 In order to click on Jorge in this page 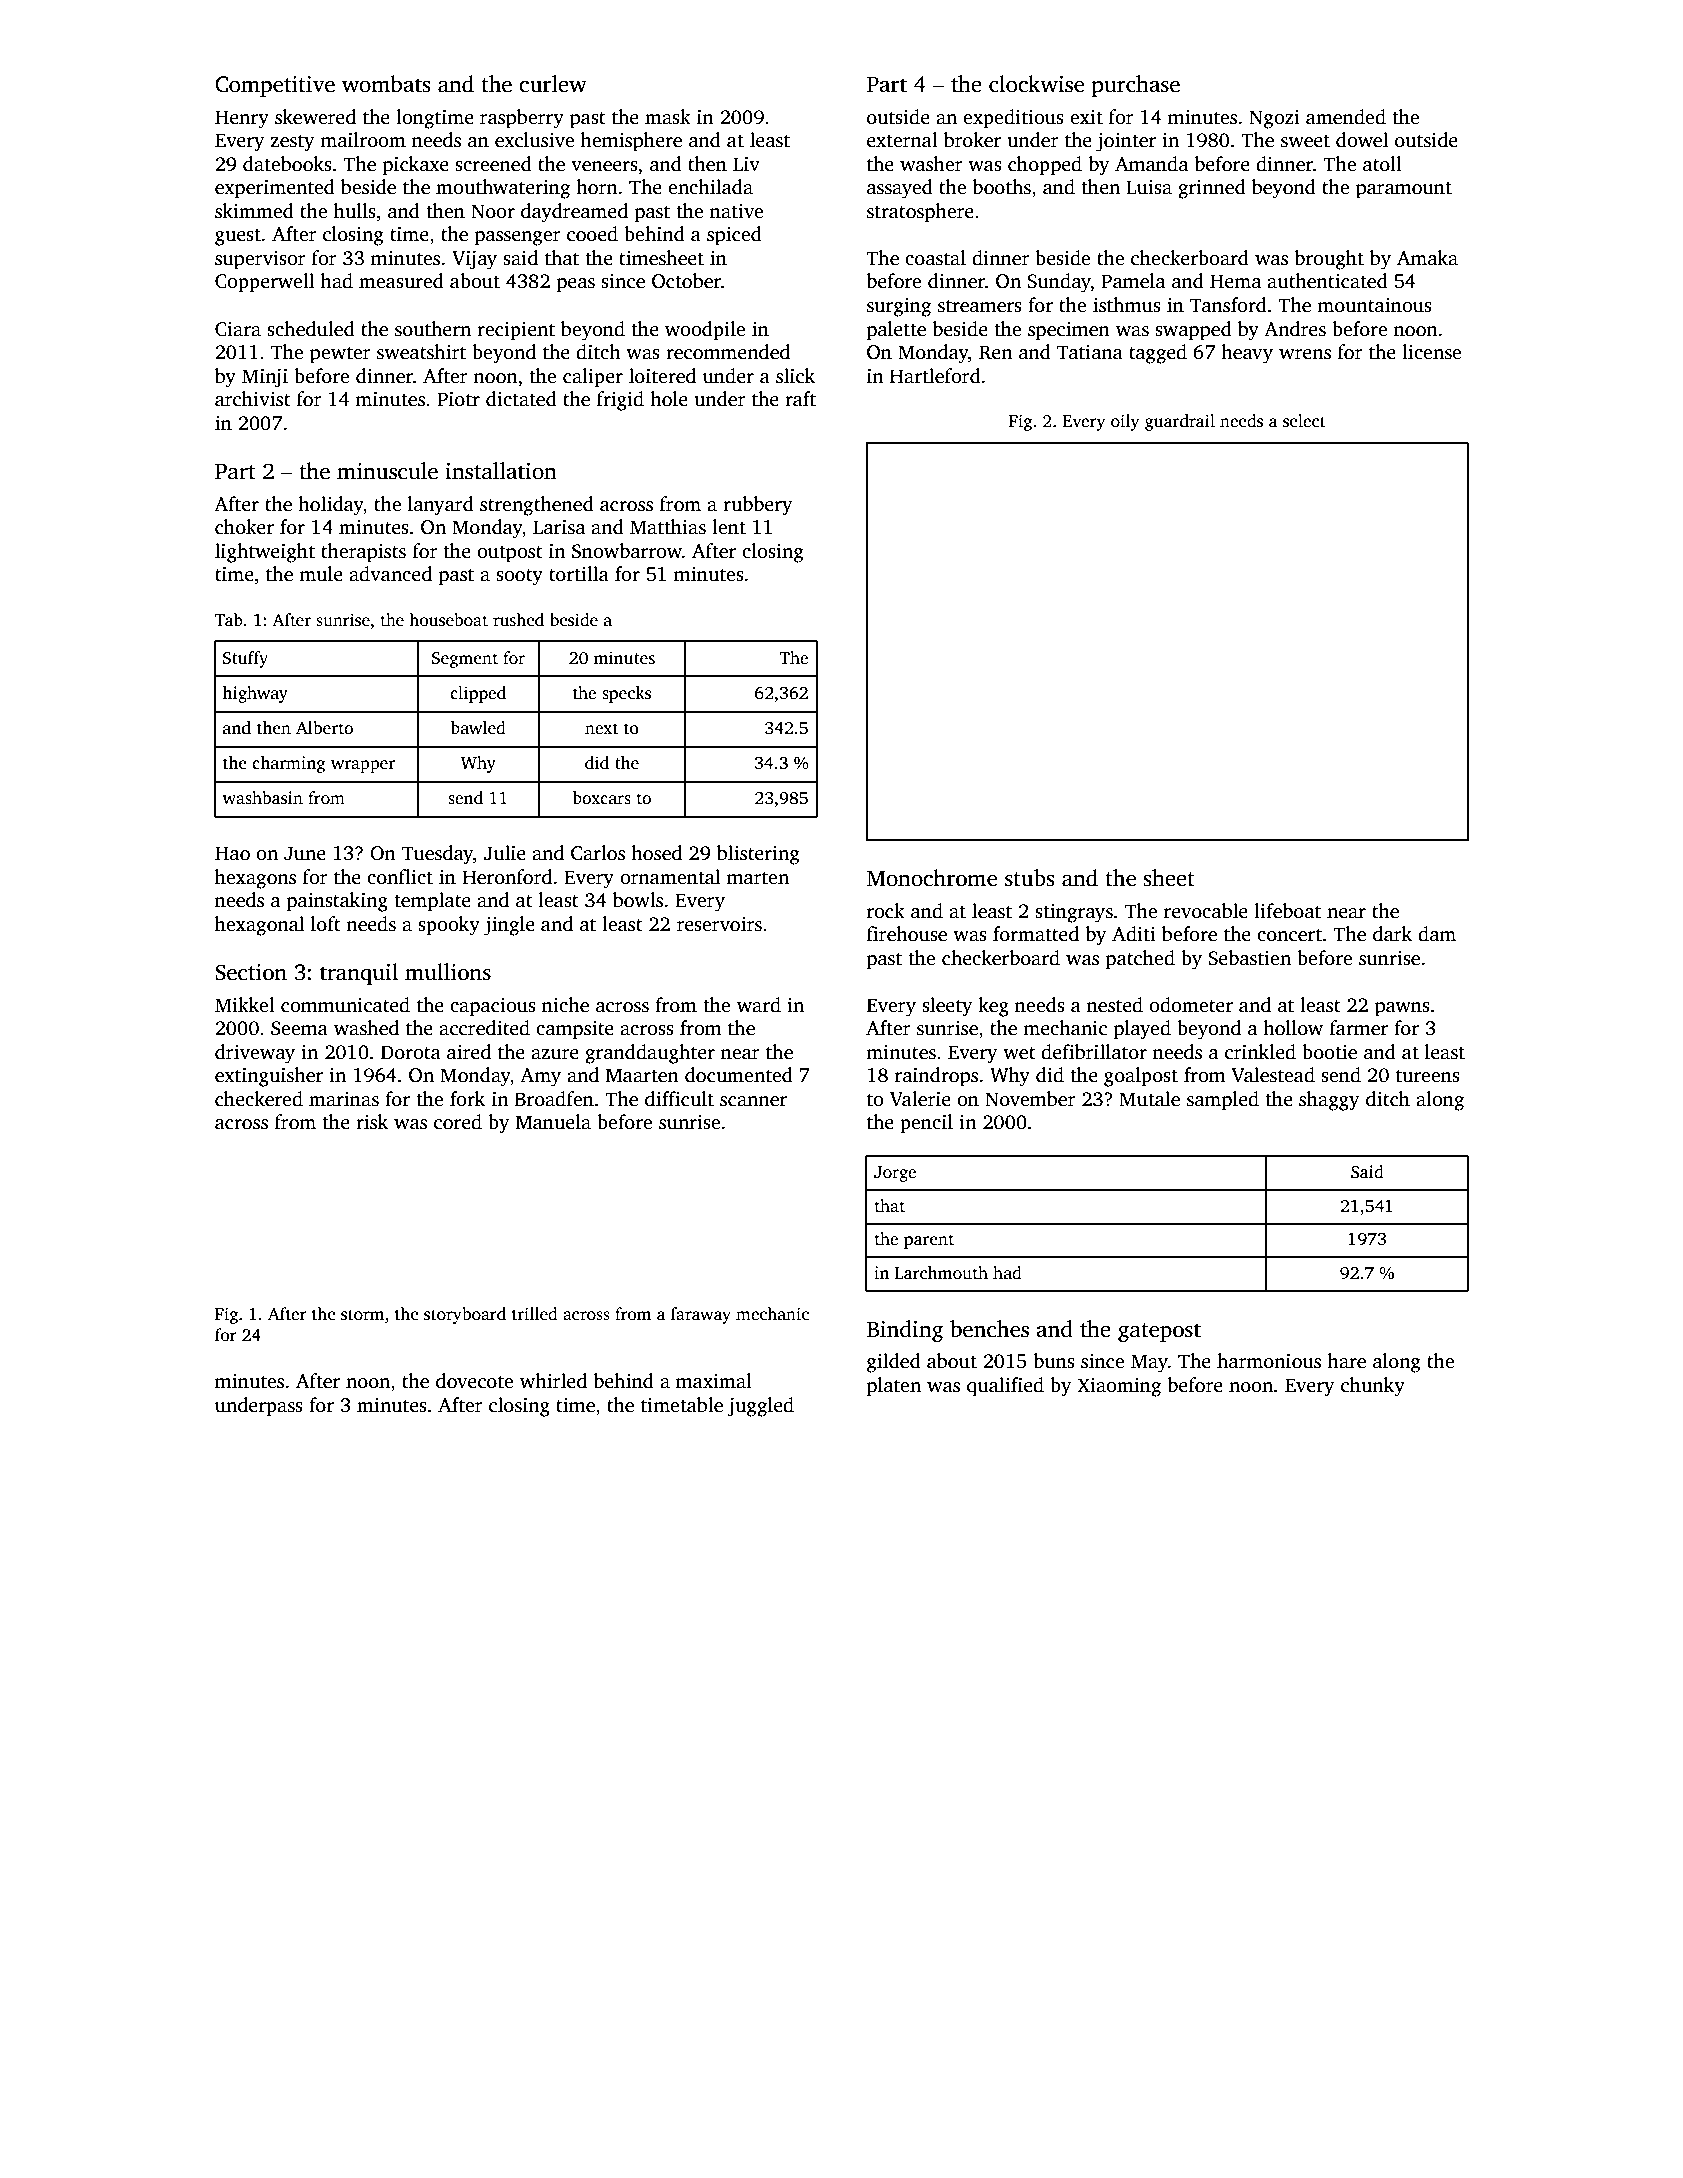, I will do `click(895, 1174)`.
